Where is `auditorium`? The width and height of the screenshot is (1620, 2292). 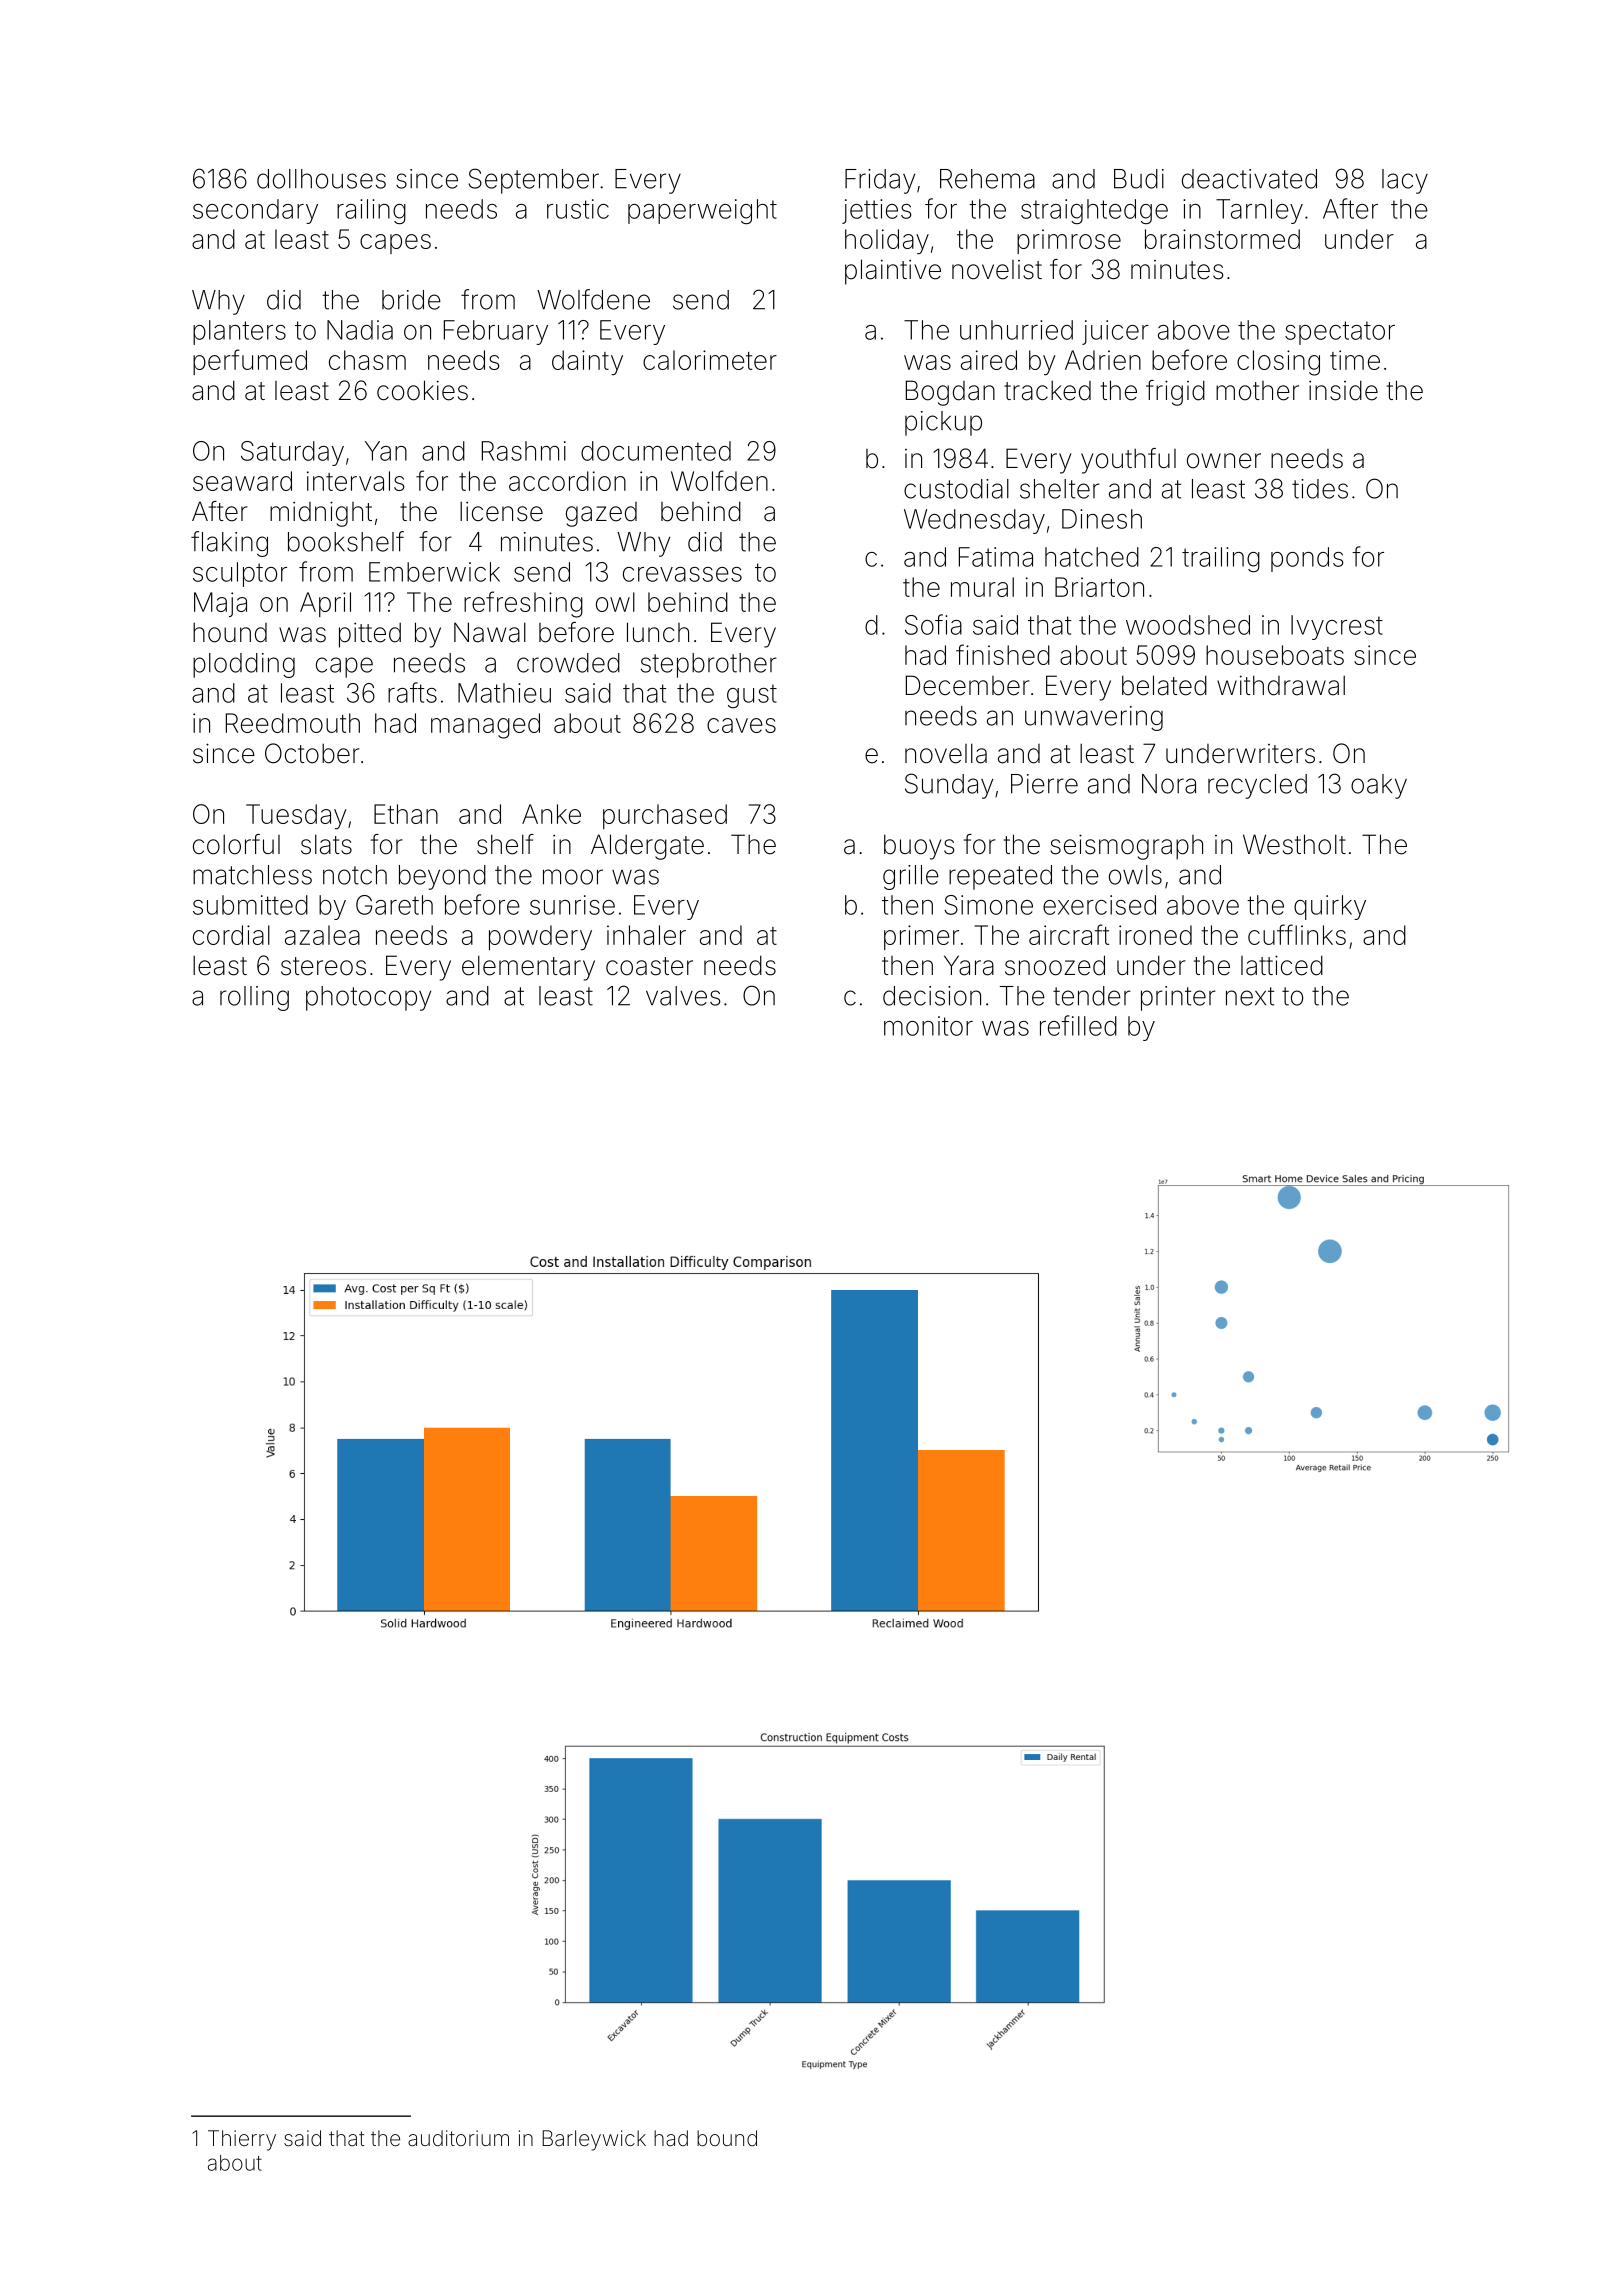
auditorium is located at coordinates (458, 2138).
